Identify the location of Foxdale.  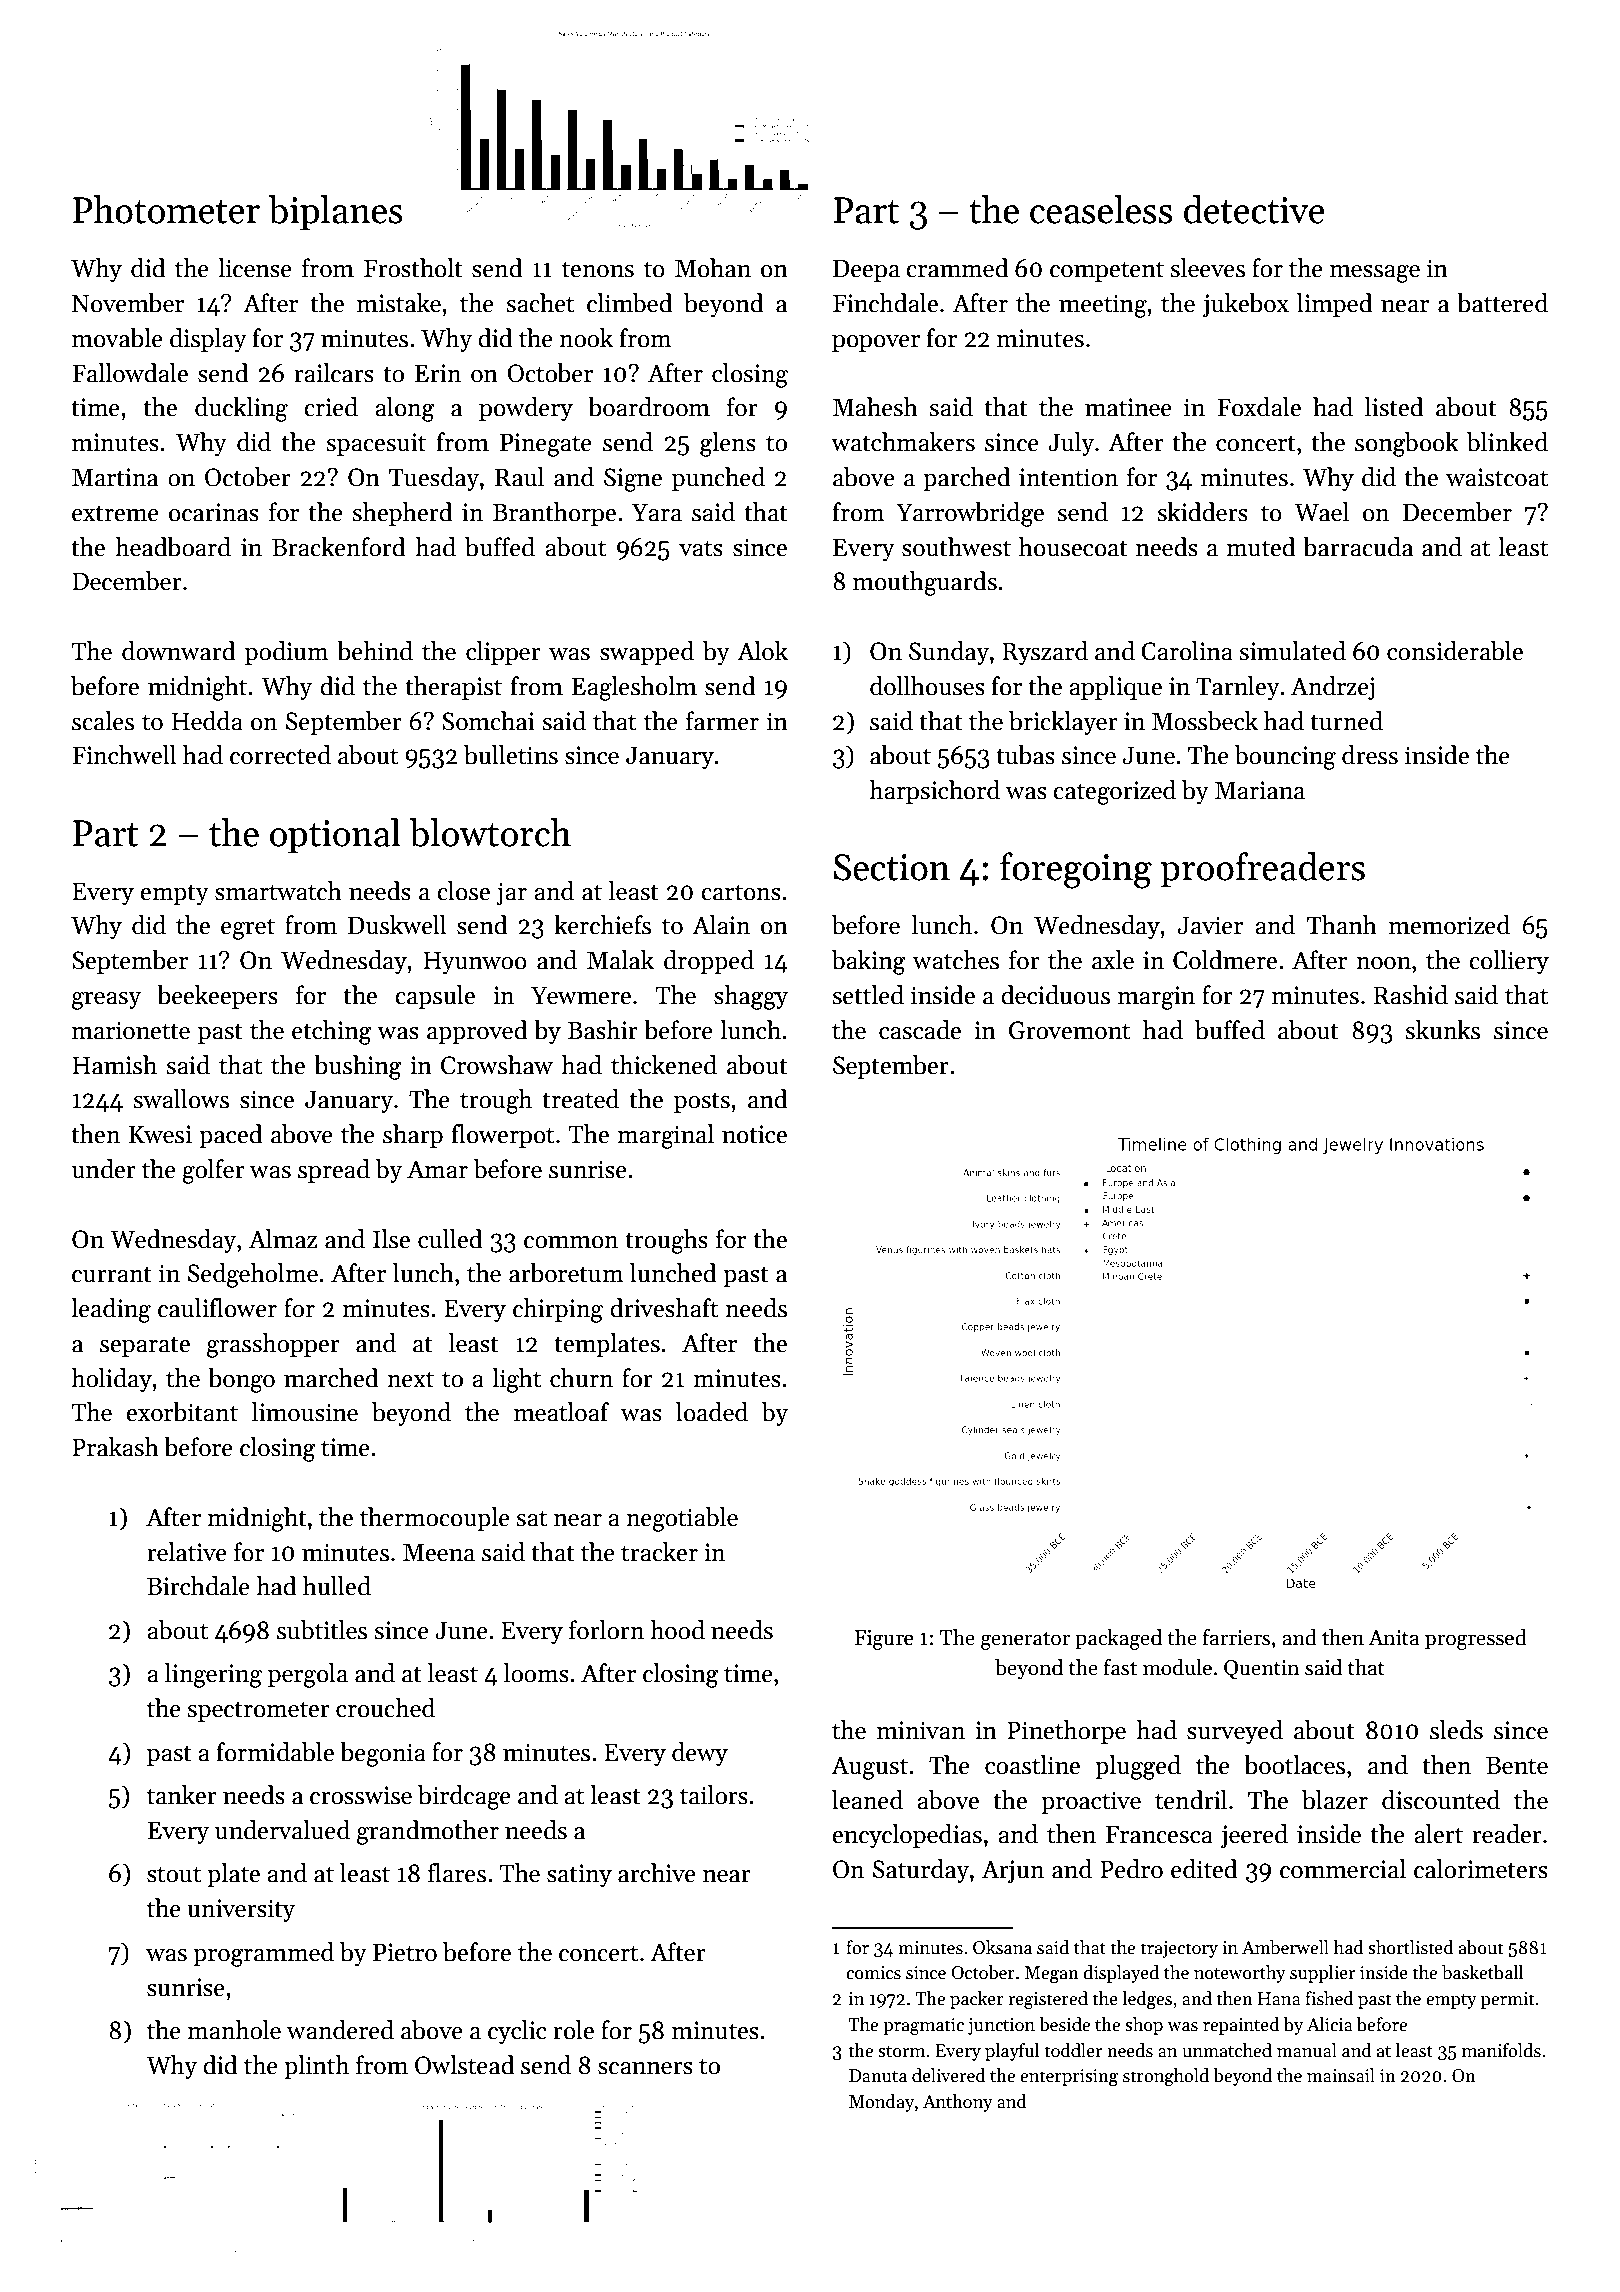
(1259, 407).
